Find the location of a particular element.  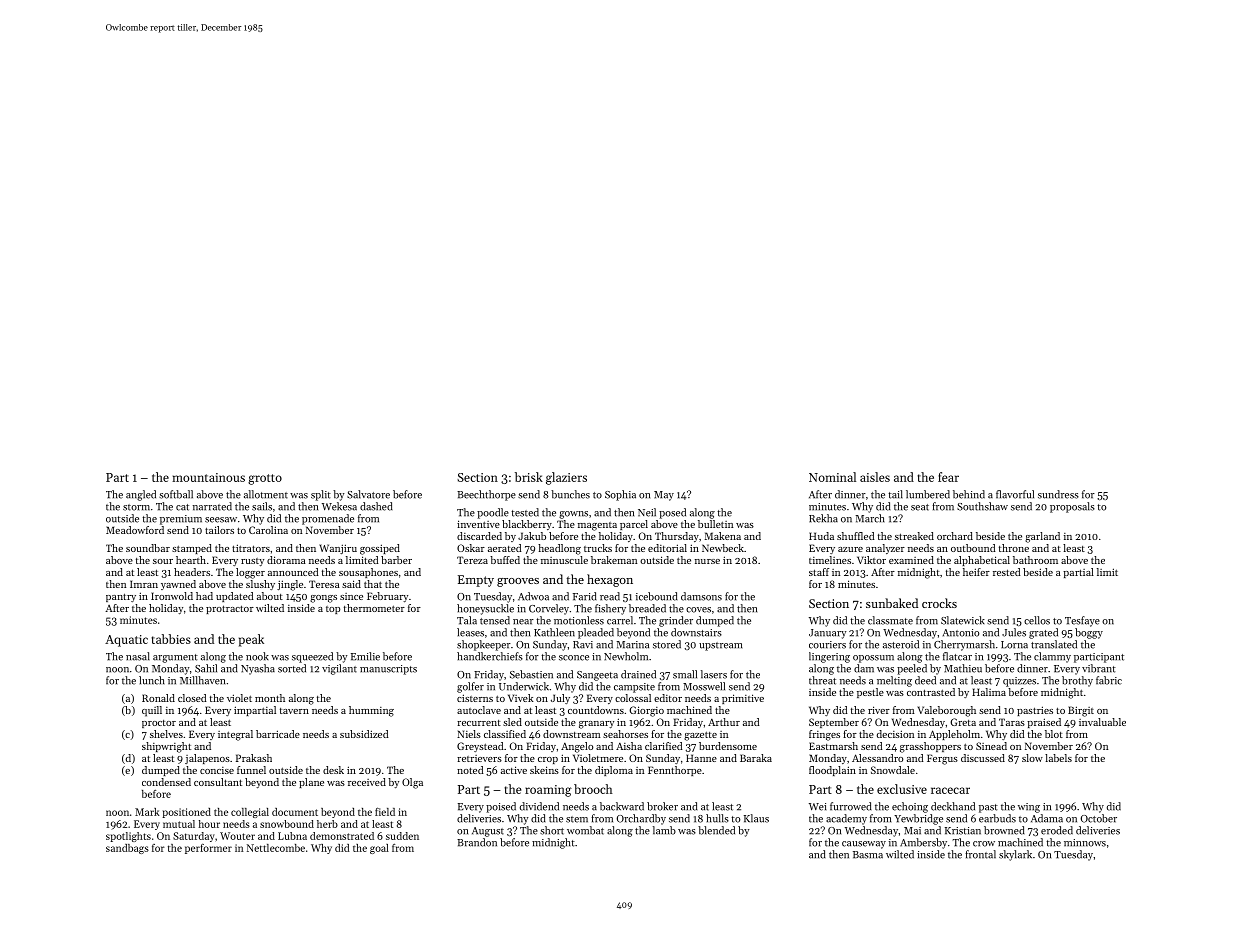

minnows is located at coordinates (1085, 843).
